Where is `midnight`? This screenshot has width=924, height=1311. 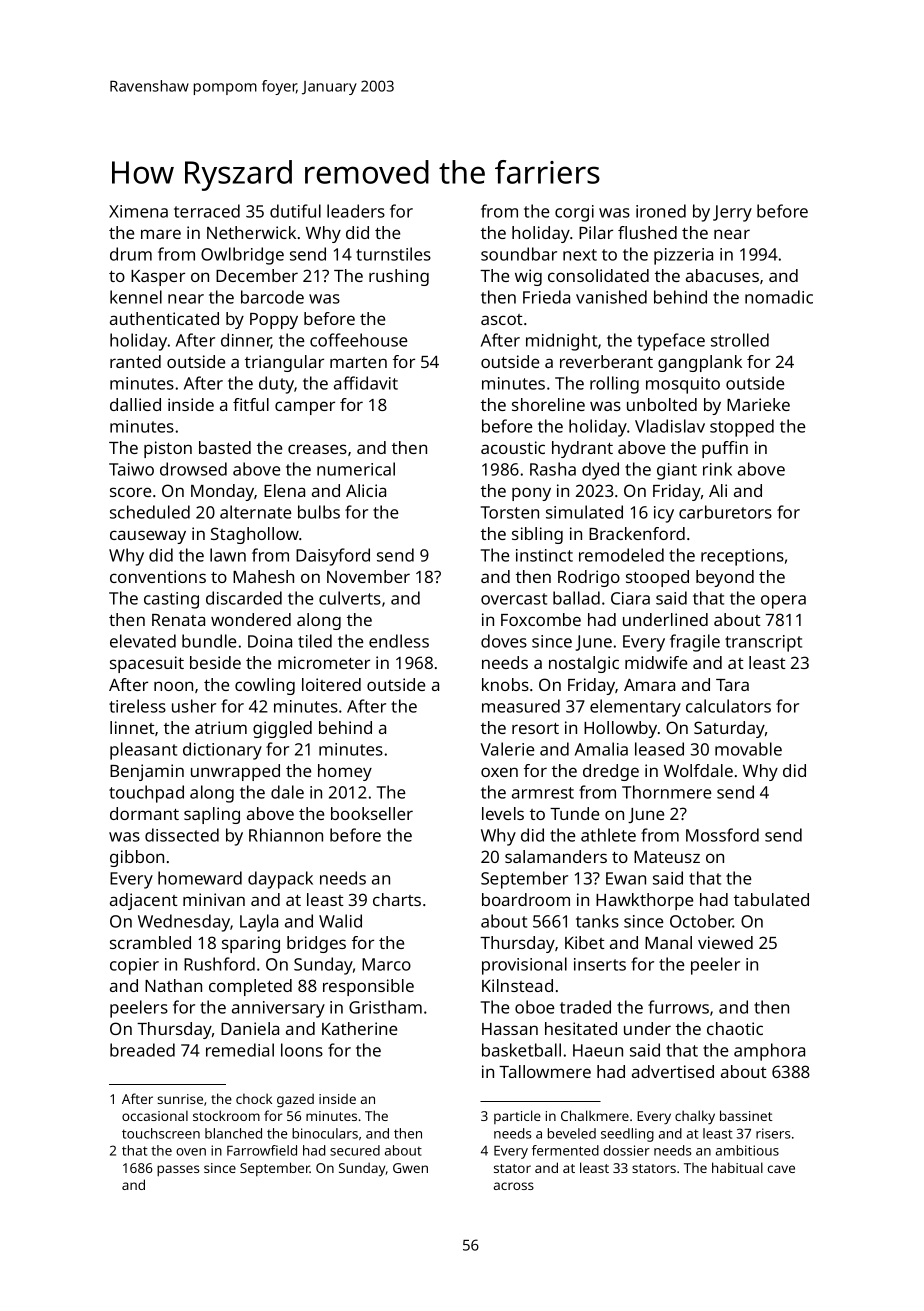 midnight is located at coordinates (561, 342).
